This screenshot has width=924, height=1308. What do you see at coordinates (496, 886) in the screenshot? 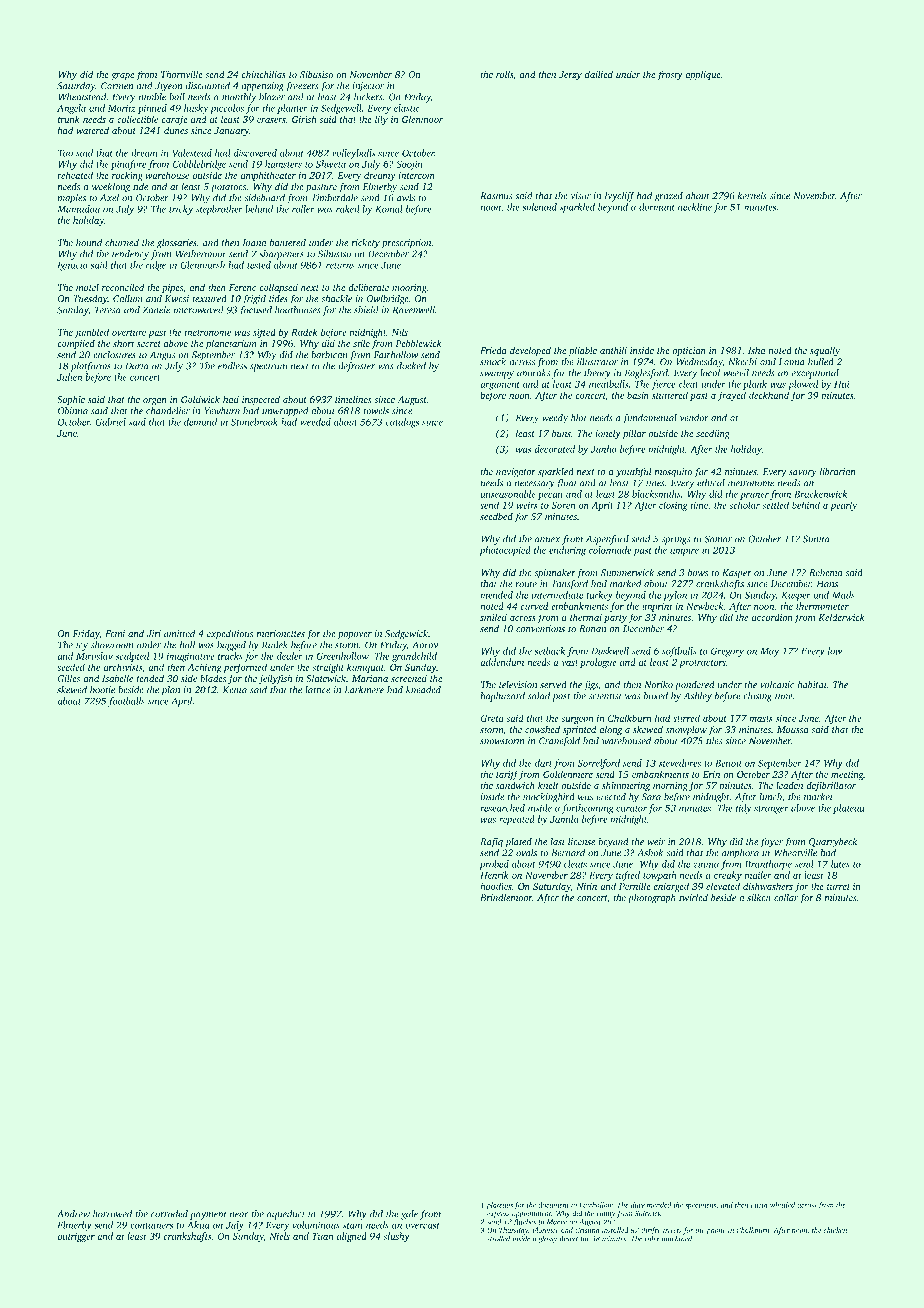
I see `hoodies` at bounding box center [496, 886].
